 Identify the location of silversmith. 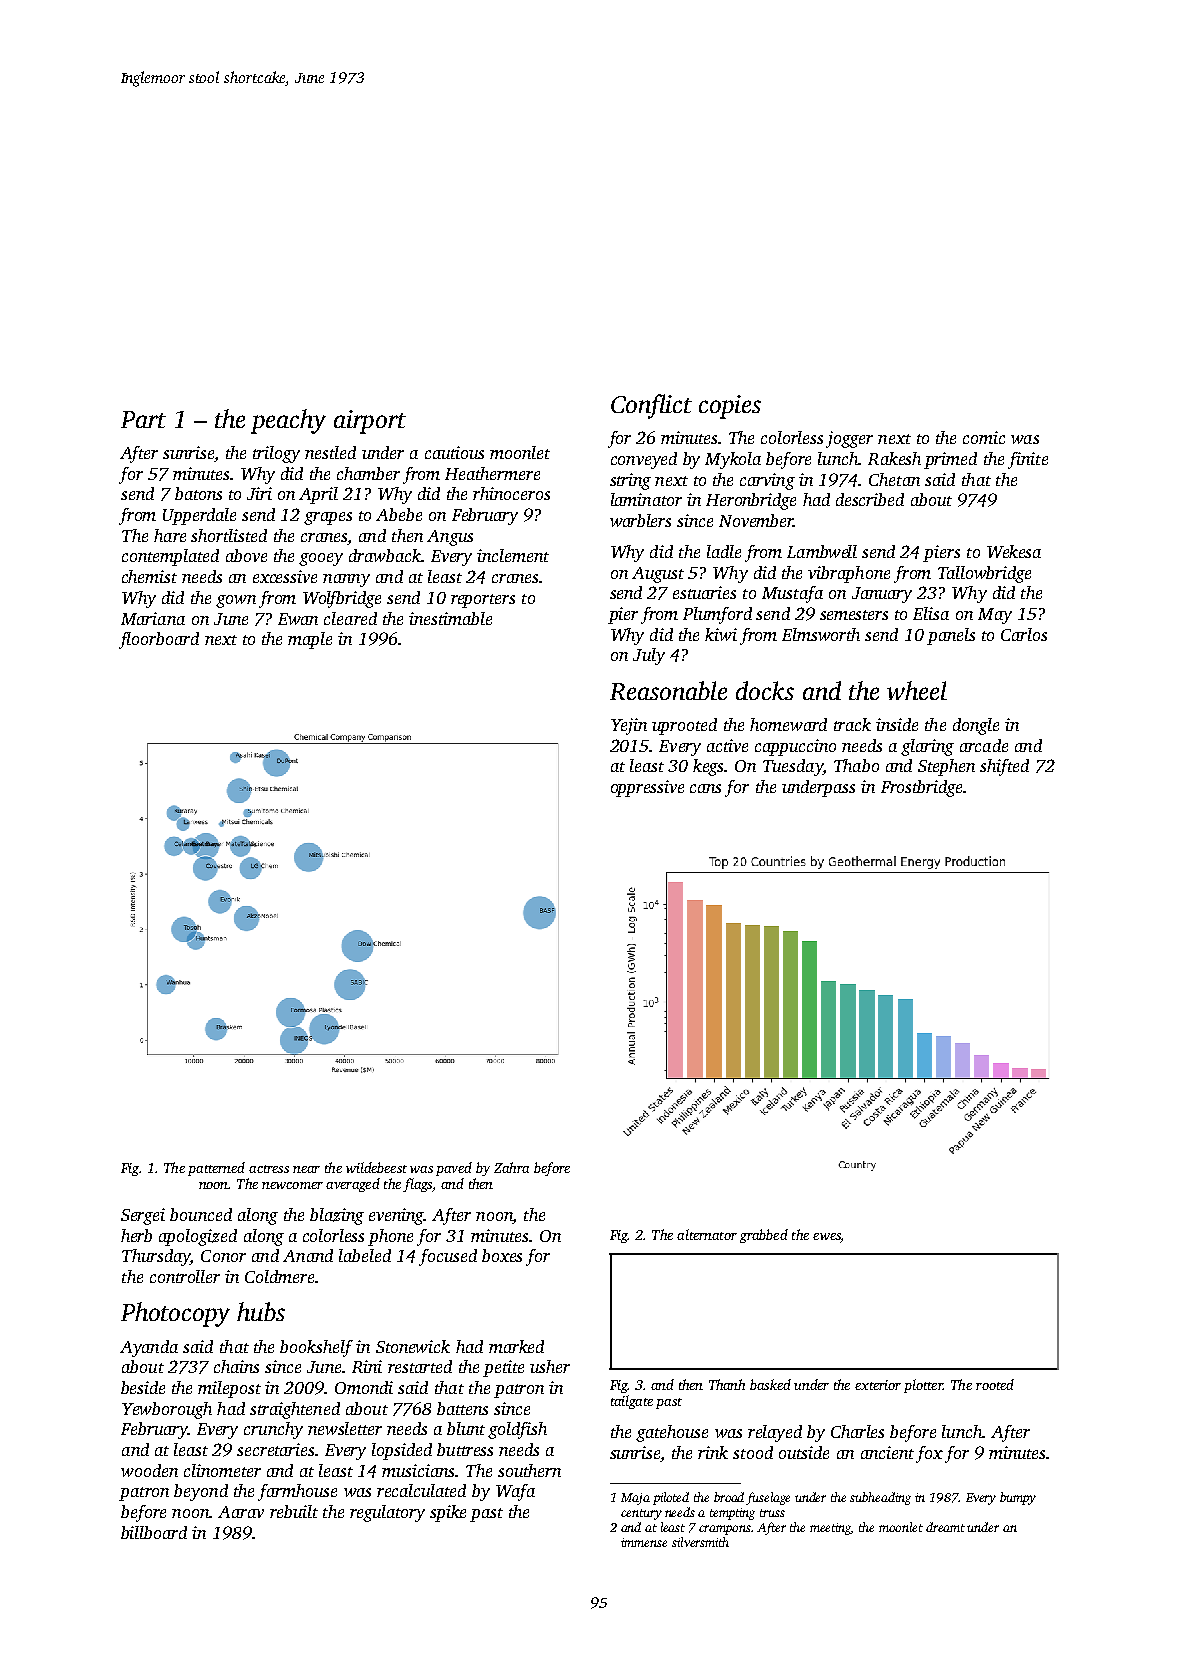
(700, 1542).
